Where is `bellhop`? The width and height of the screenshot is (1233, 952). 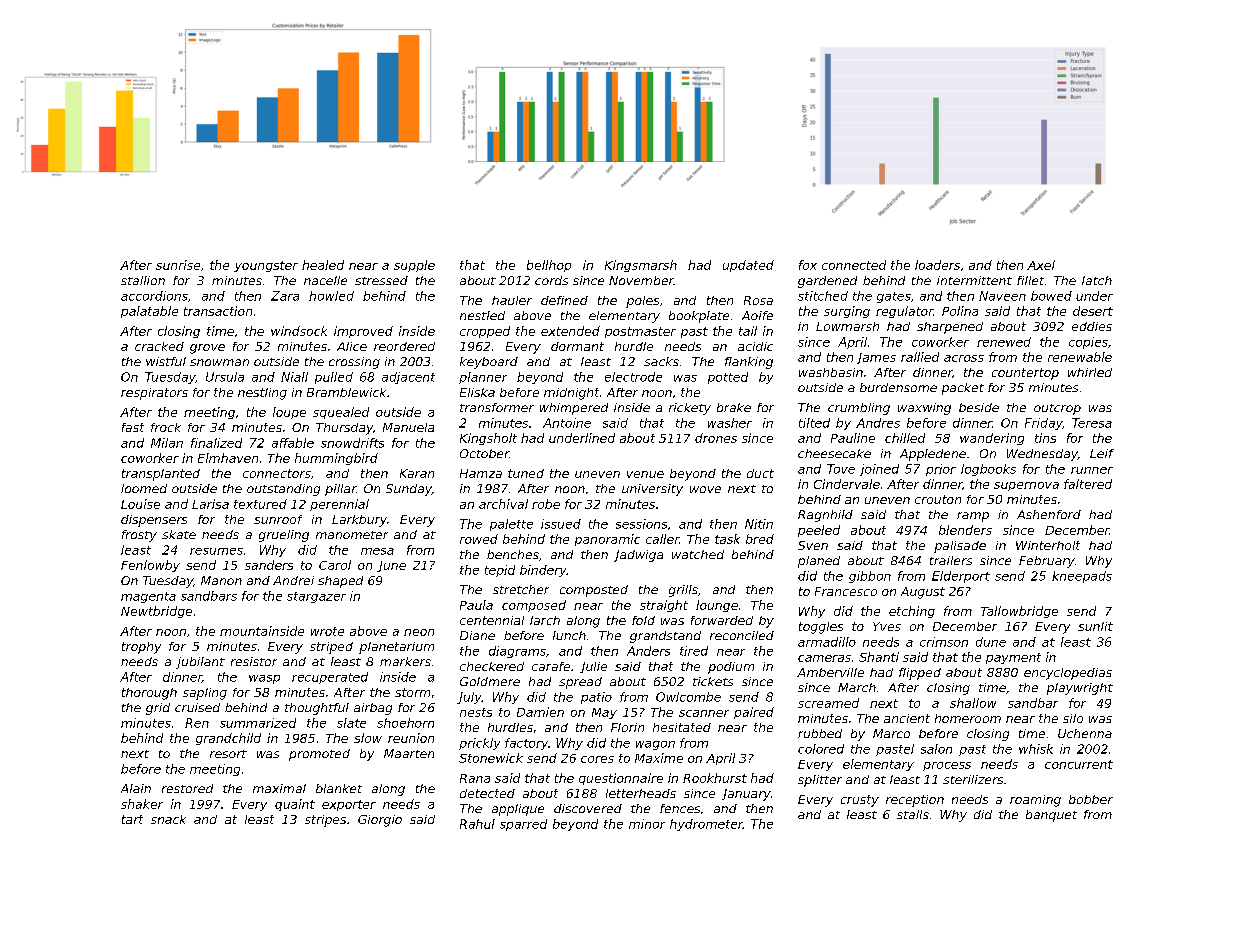 bellhop is located at coordinates (549, 266).
